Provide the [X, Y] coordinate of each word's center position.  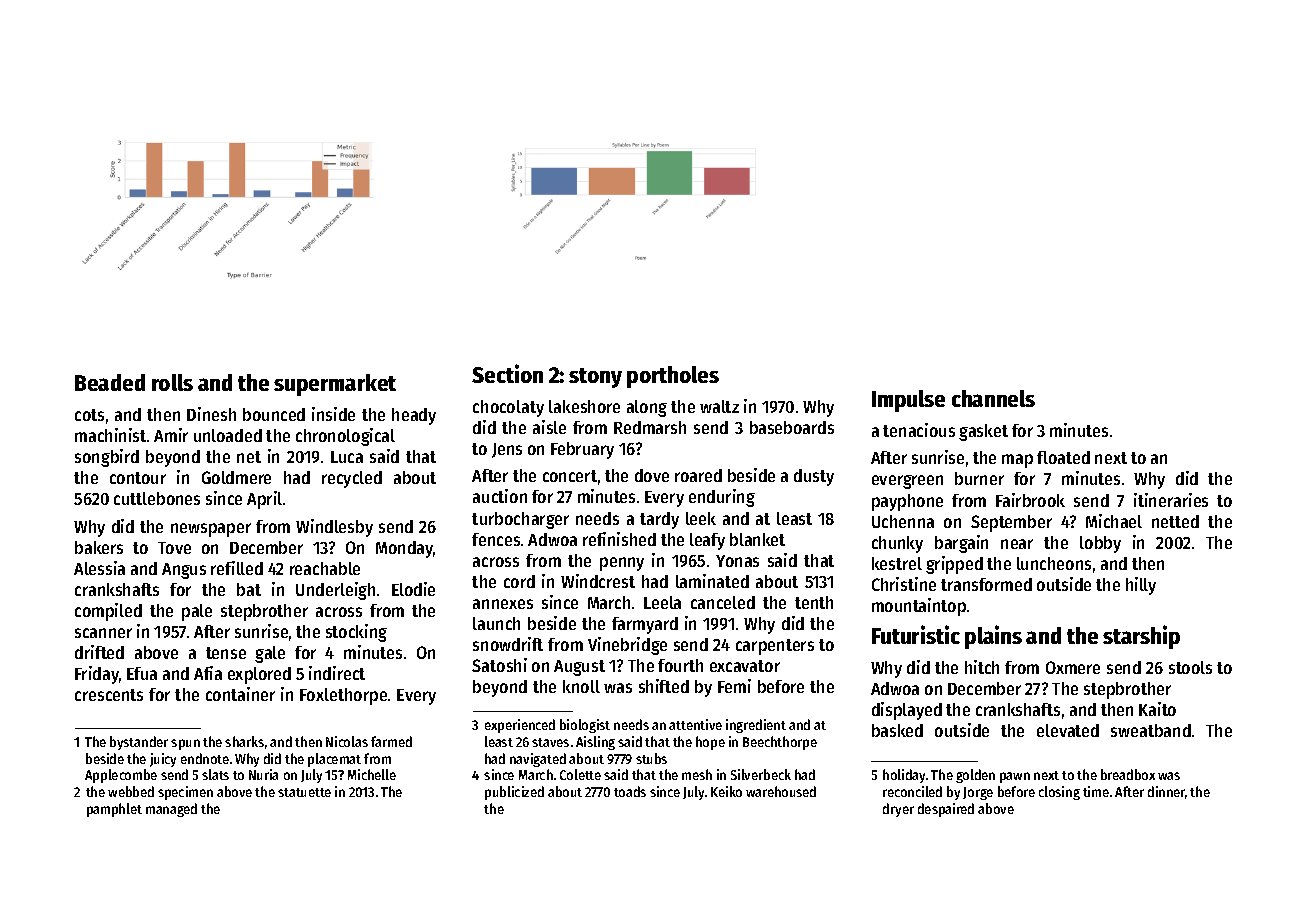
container [240, 694]
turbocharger [520, 520]
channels [993, 398]
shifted [664, 686]
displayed [907, 711]
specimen [185, 793]
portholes [673, 377]
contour [138, 478]
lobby [1100, 544]
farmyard [645, 625]
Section [507, 373]
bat [249, 589]
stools [1190, 667]
